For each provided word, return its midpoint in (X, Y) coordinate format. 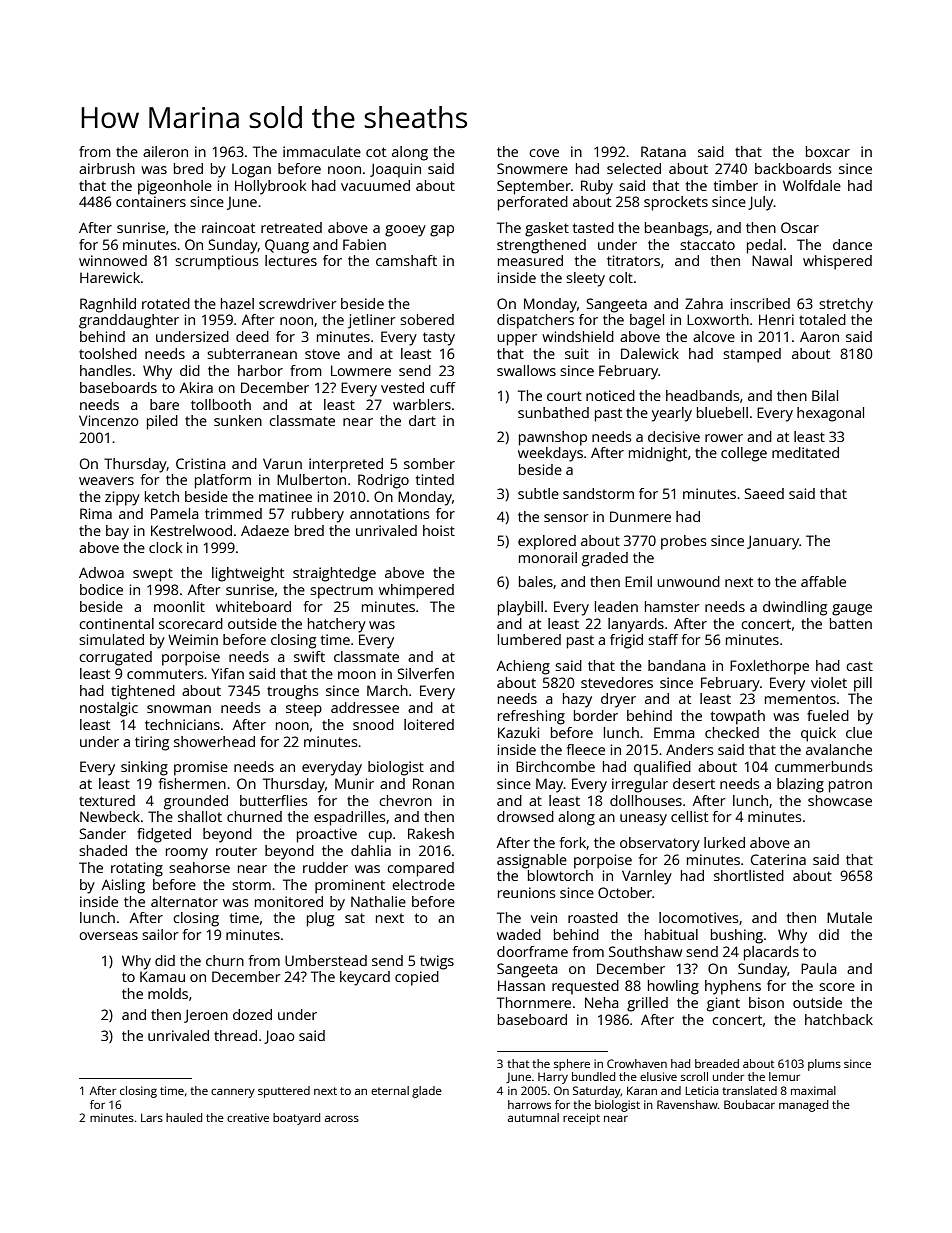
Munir (354, 783)
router (236, 851)
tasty (439, 339)
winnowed (113, 260)
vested (402, 387)
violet (829, 682)
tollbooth (221, 404)
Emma (674, 732)
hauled (184, 1117)
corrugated (115, 658)
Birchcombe (555, 766)
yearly (672, 414)
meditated (805, 452)
